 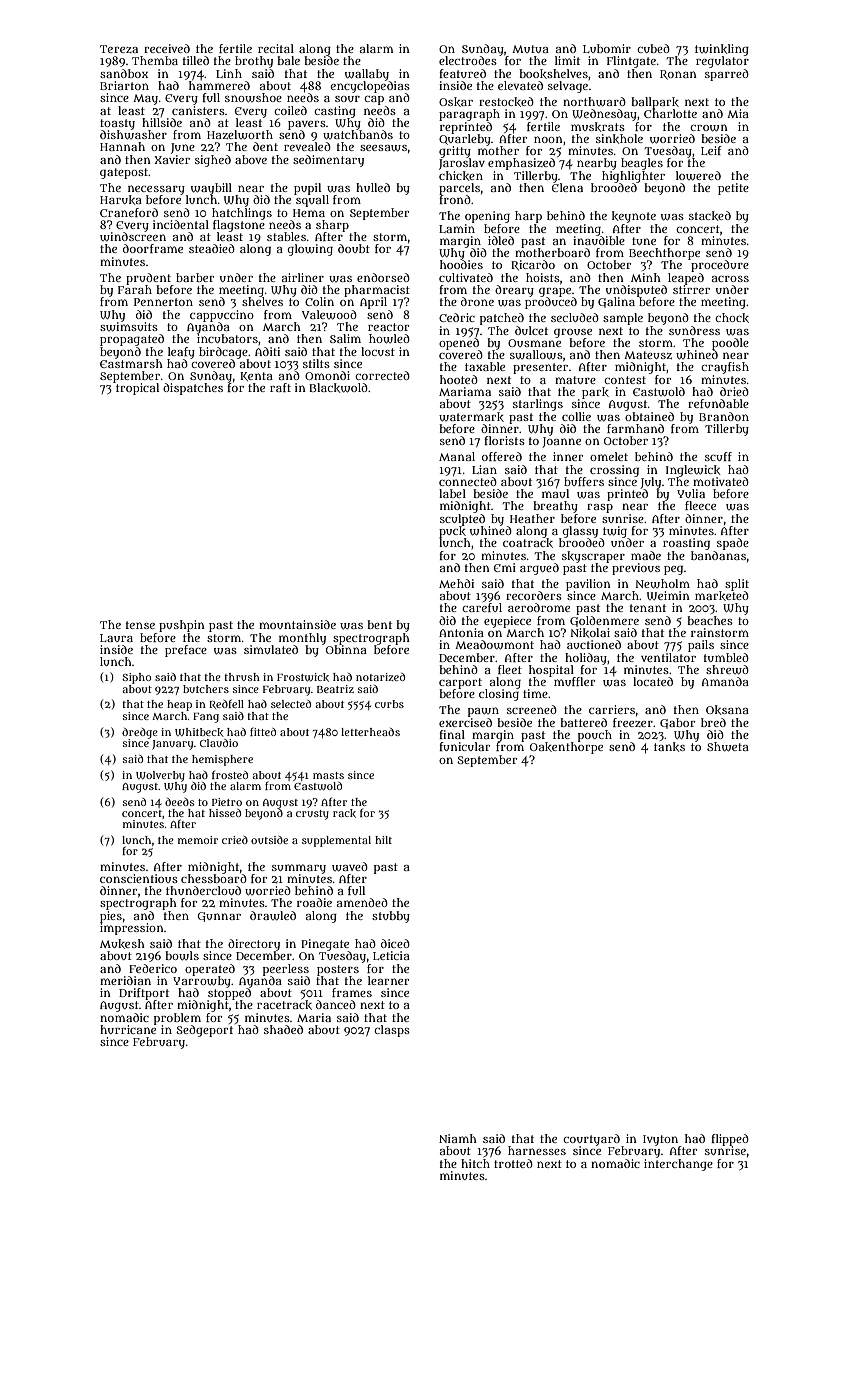 I want to click on label, so click(x=452, y=493).
